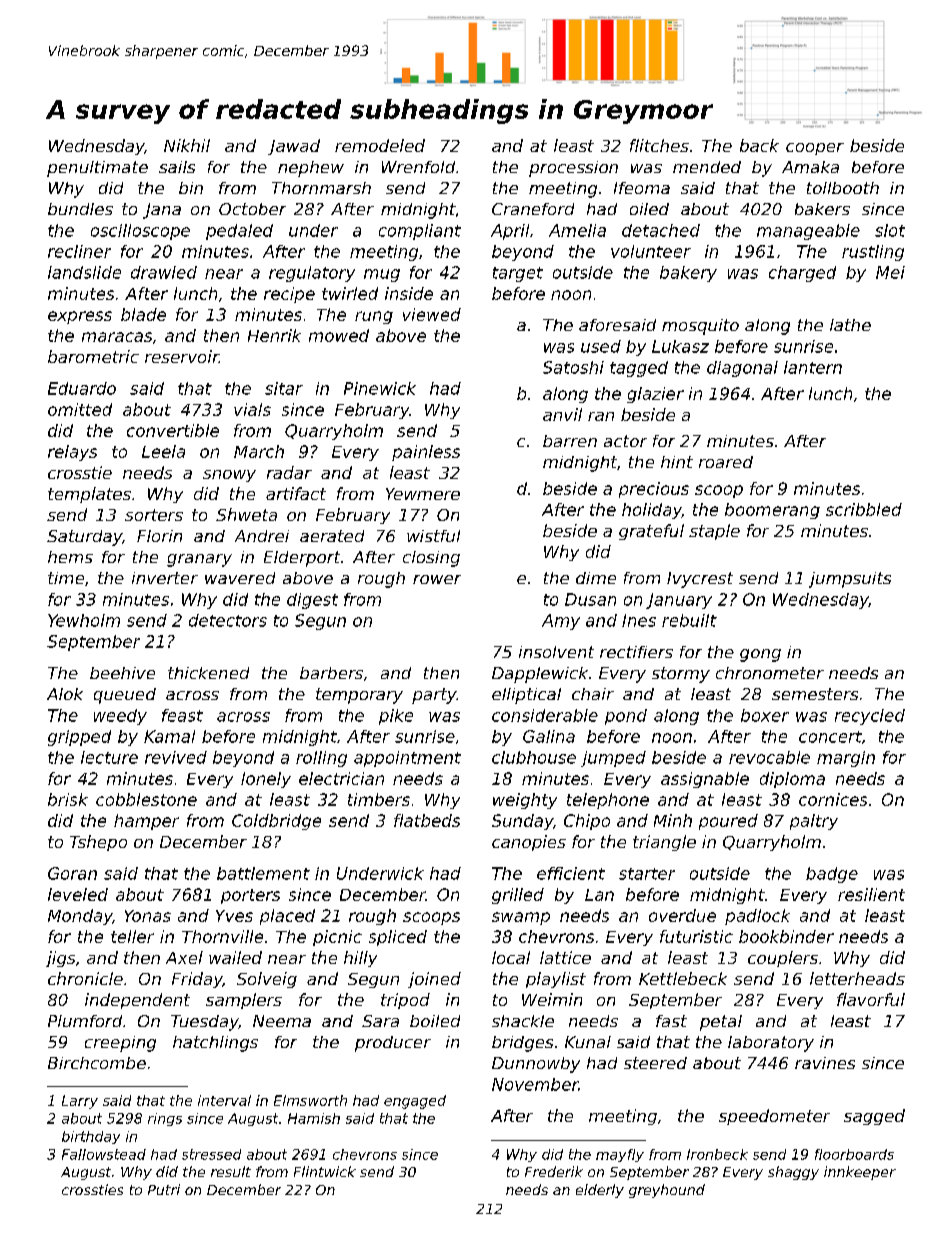  What do you see at coordinates (681, 675) in the image?
I see `stormy` at bounding box center [681, 675].
